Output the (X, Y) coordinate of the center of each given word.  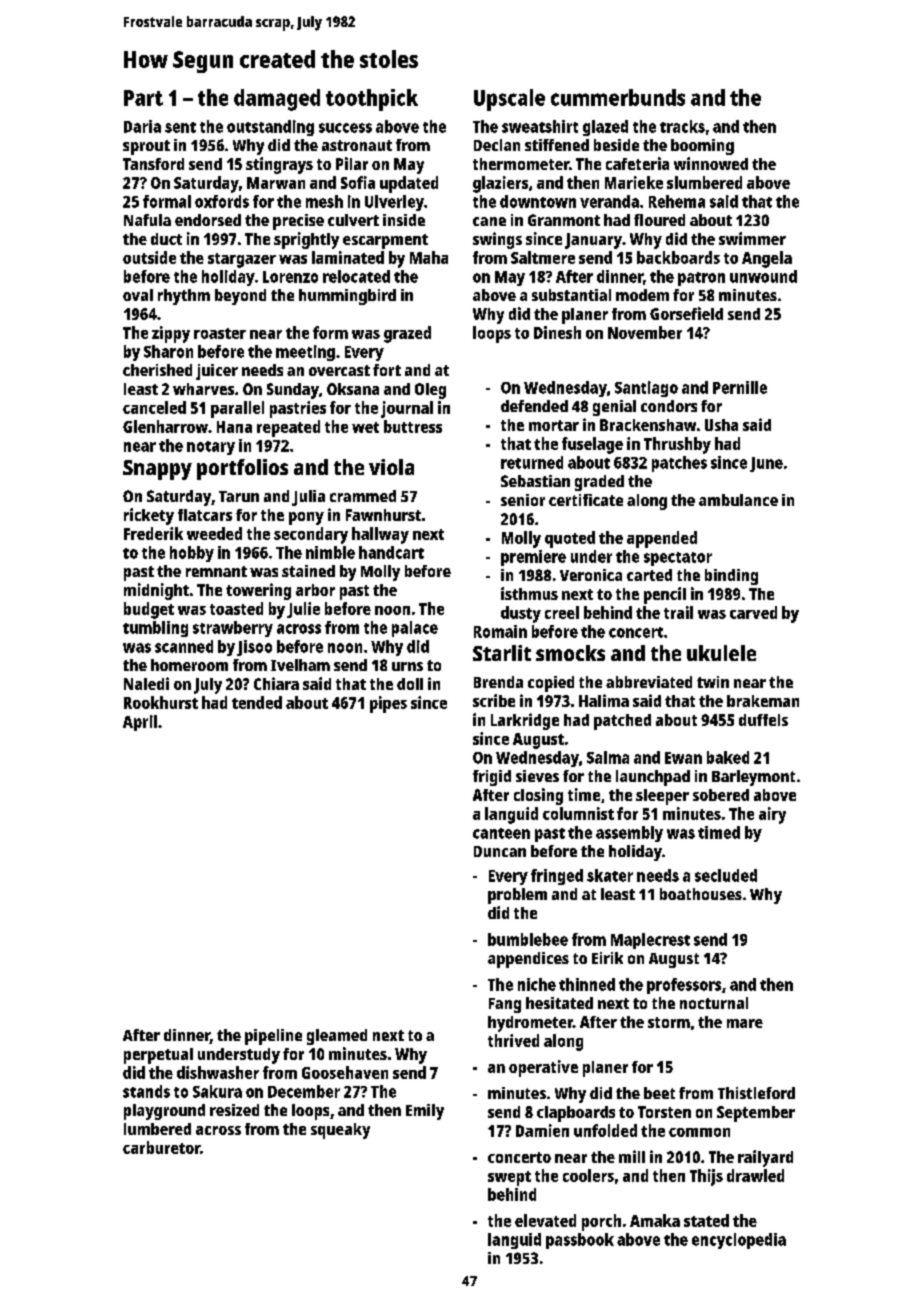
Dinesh (557, 332)
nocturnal (714, 1003)
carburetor (161, 1147)
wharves (203, 389)
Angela (767, 259)
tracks (682, 126)
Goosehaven (345, 1072)
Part (143, 98)
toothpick (372, 100)
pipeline (273, 1037)
